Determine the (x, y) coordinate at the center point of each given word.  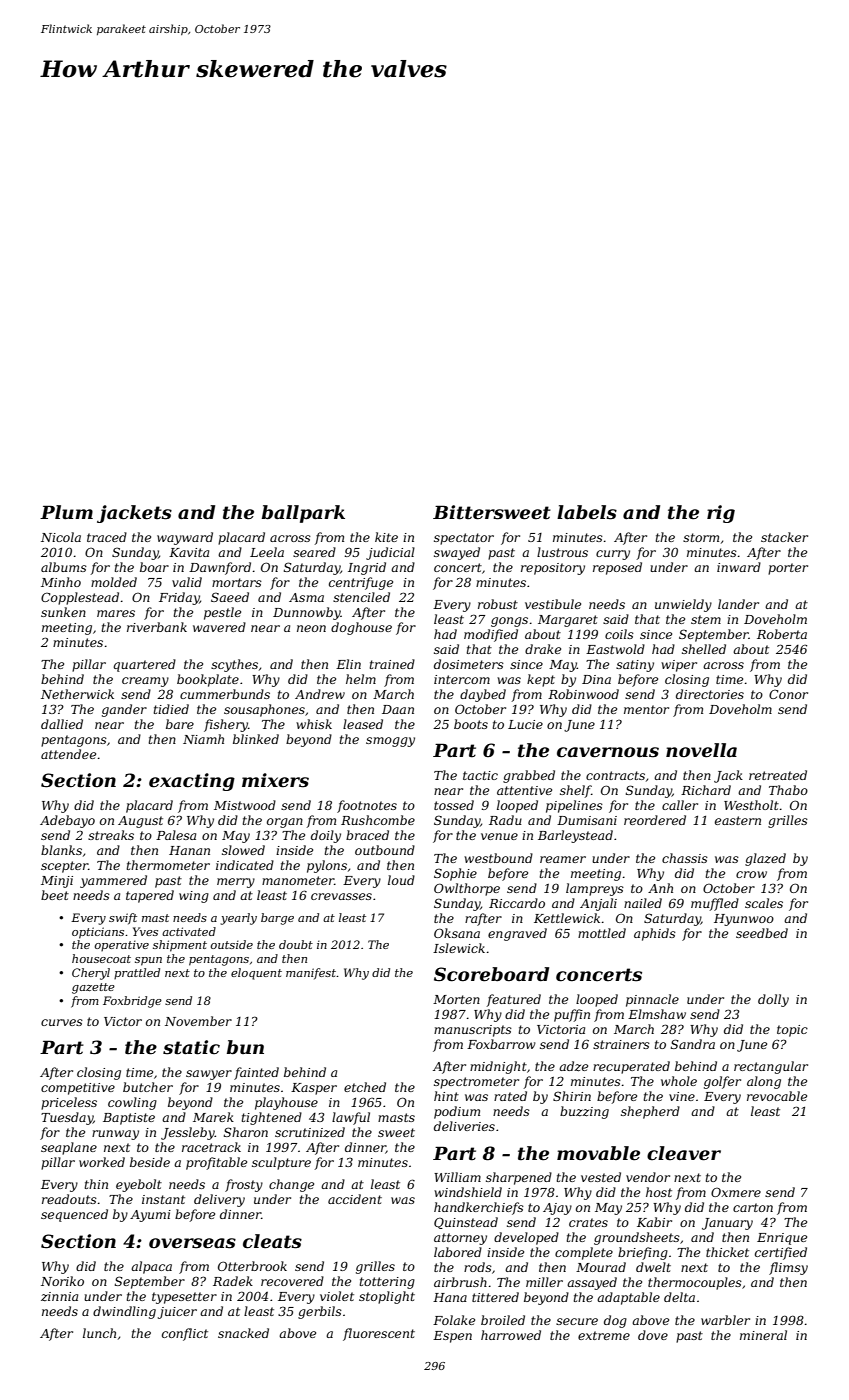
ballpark (303, 514)
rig (721, 514)
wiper (679, 666)
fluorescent (379, 1334)
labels (587, 512)
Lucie (525, 724)
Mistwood (245, 805)
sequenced (74, 1215)
